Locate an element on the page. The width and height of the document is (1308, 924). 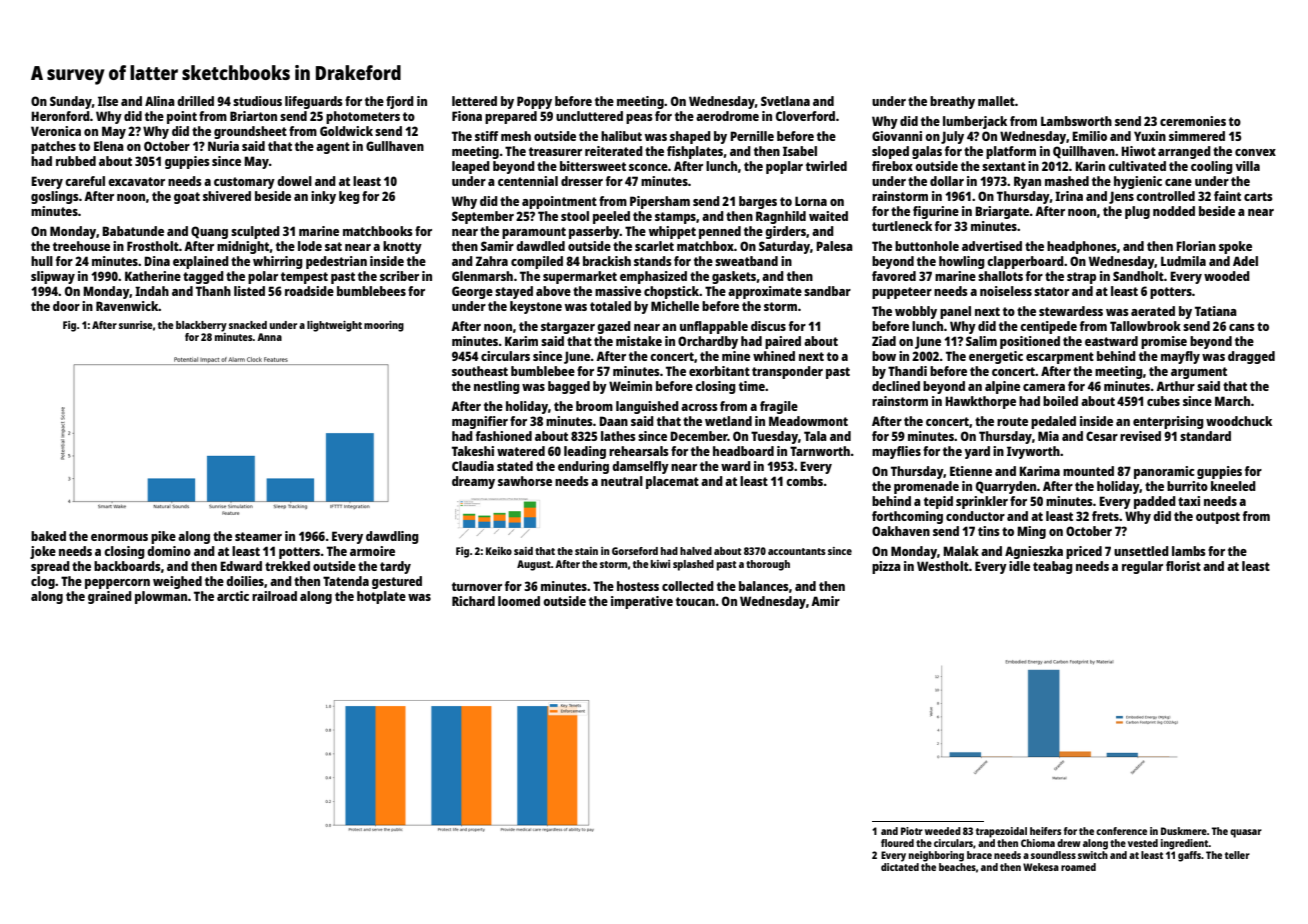
Poppy is located at coordinates (534, 102).
